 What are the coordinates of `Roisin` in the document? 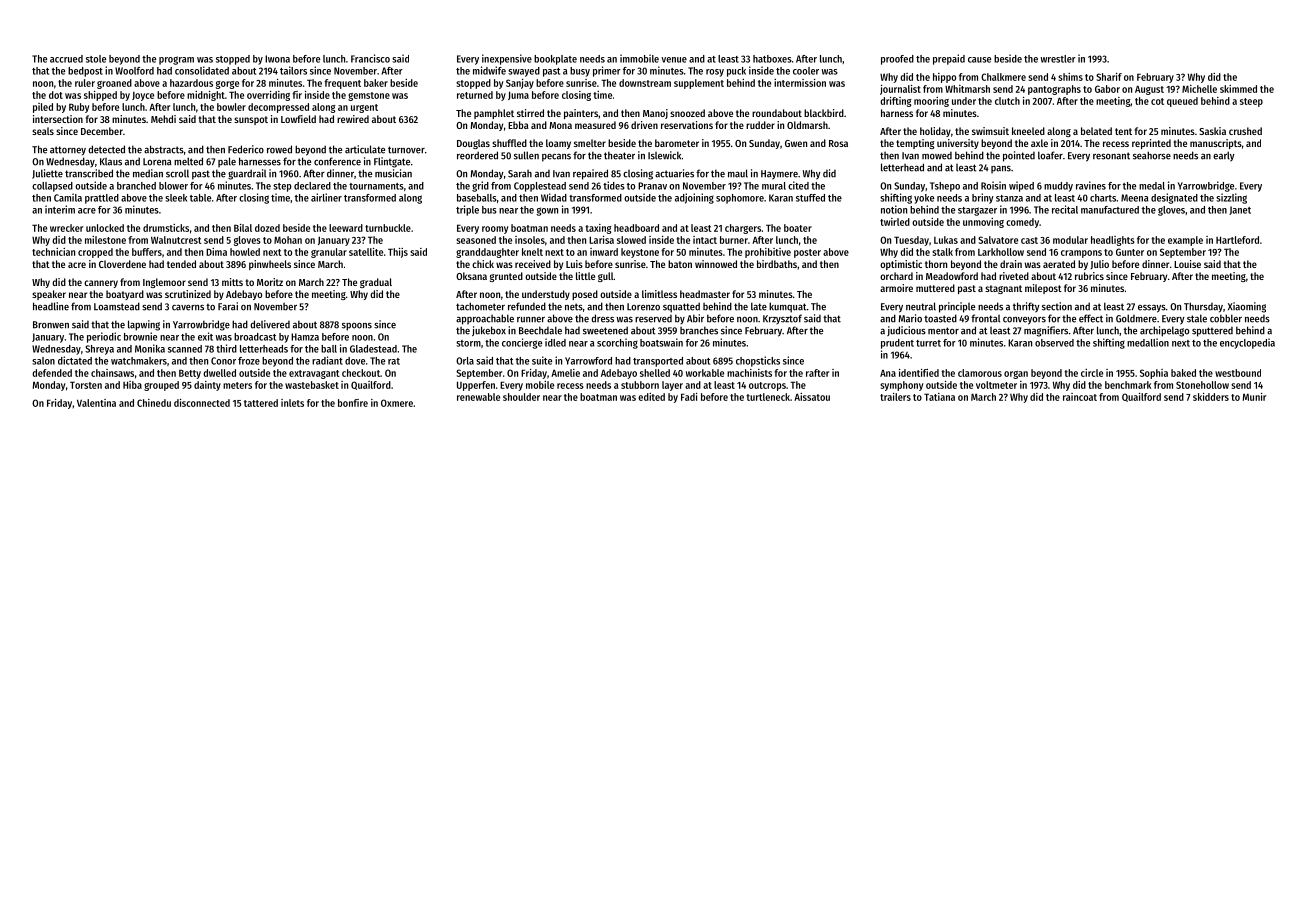 It's located at (993, 185).
